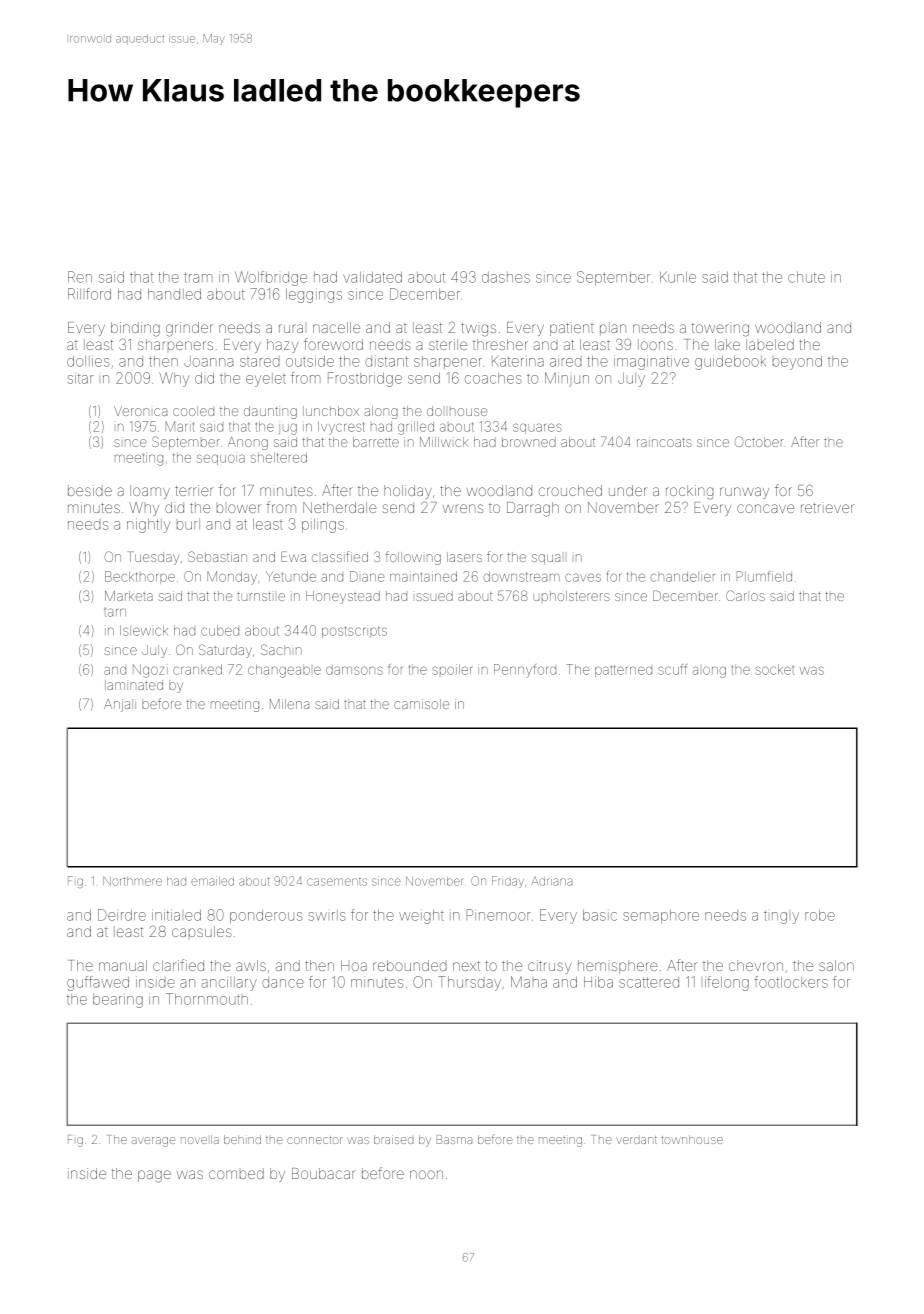  What do you see at coordinates (372, 277) in the document?
I see `validated` at bounding box center [372, 277].
